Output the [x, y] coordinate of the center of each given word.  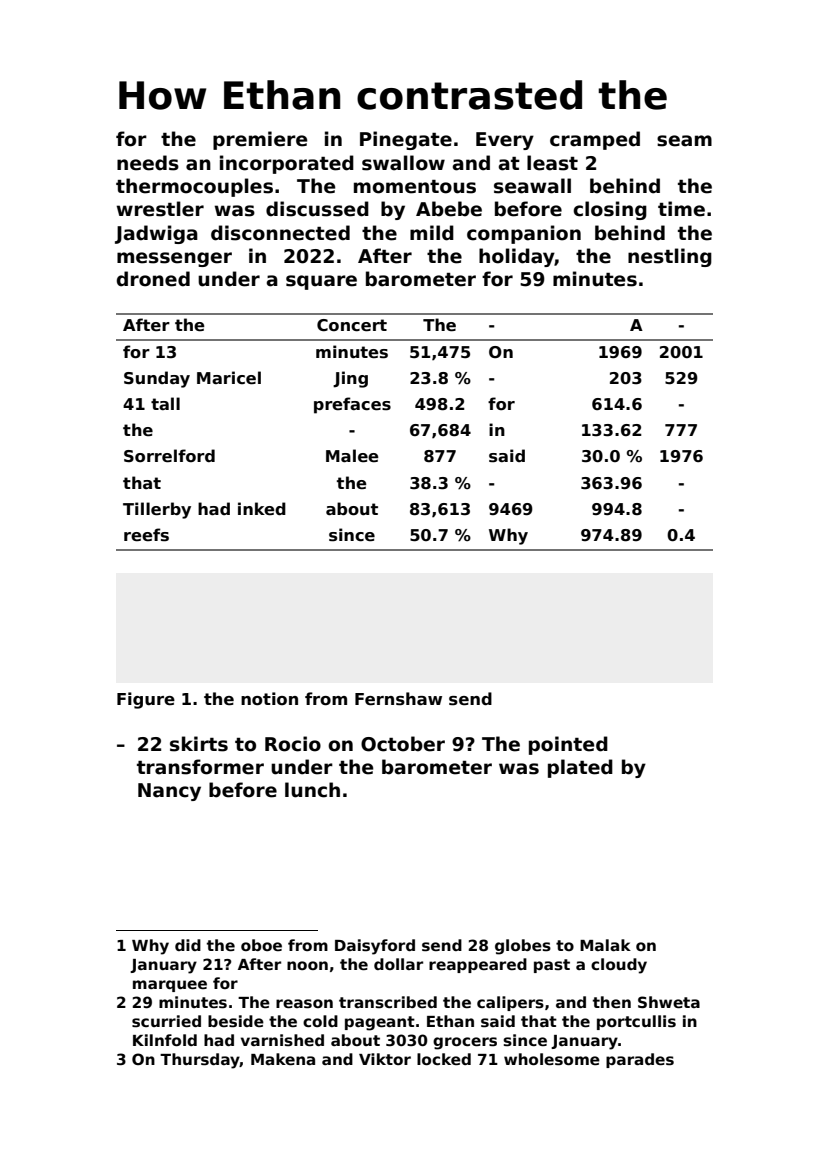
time [681, 209]
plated [580, 768]
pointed [568, 745]
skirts [199, 744]
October [403, 744]
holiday [517, 257]
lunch [312, 790]
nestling [670, 257]
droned [153, 279]
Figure [146, 700]
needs [148, 163]
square [321, 282]
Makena [283, 1059]
